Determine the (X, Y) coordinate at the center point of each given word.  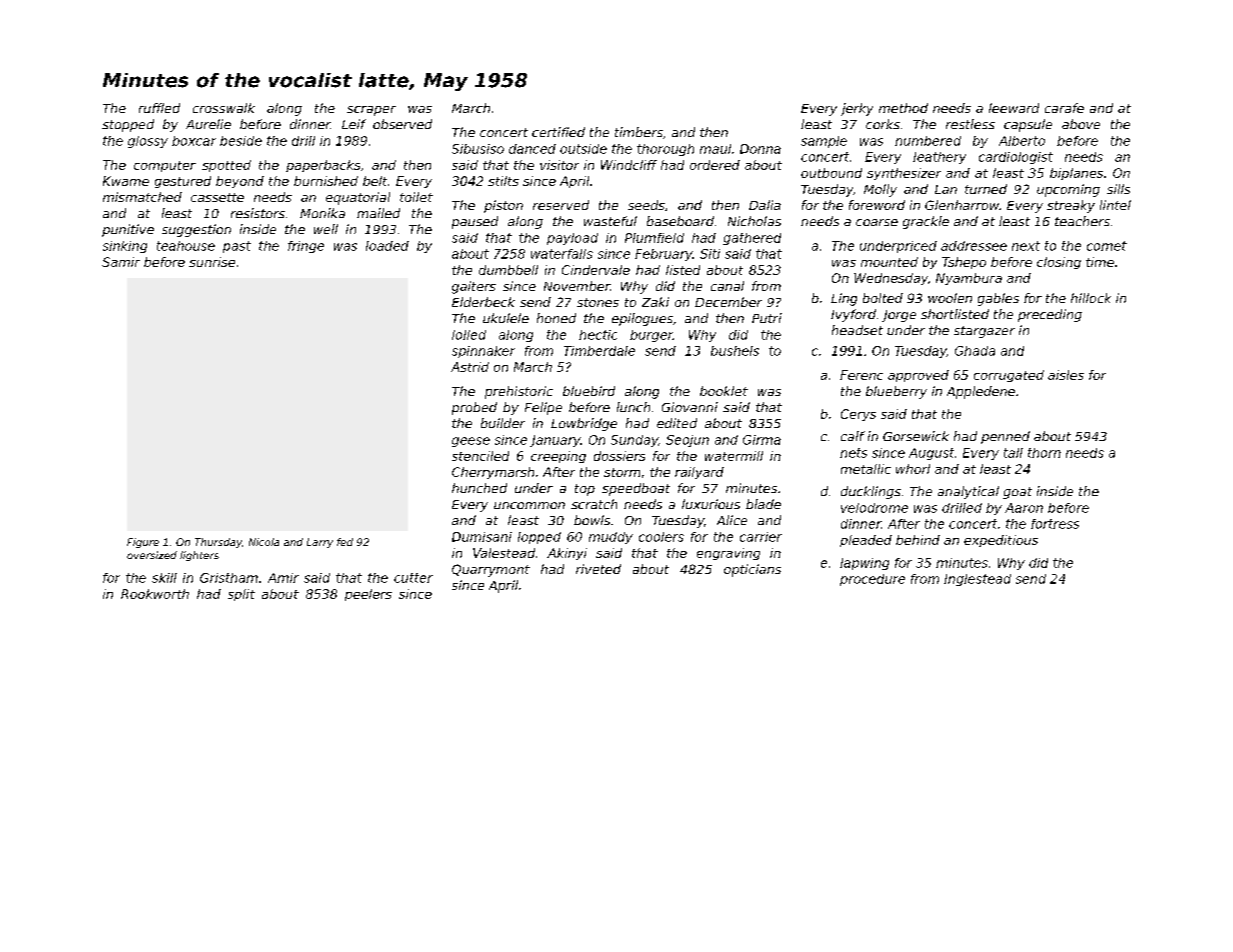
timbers (639, 132)
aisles (1066, 375)
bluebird (589, 391)
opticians (752, 570)
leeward (1014, 108)
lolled (469, 335)
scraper (371, 111)
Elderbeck (483, 302)
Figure (143, 543)
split (241, 595)
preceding (1050, 315)
